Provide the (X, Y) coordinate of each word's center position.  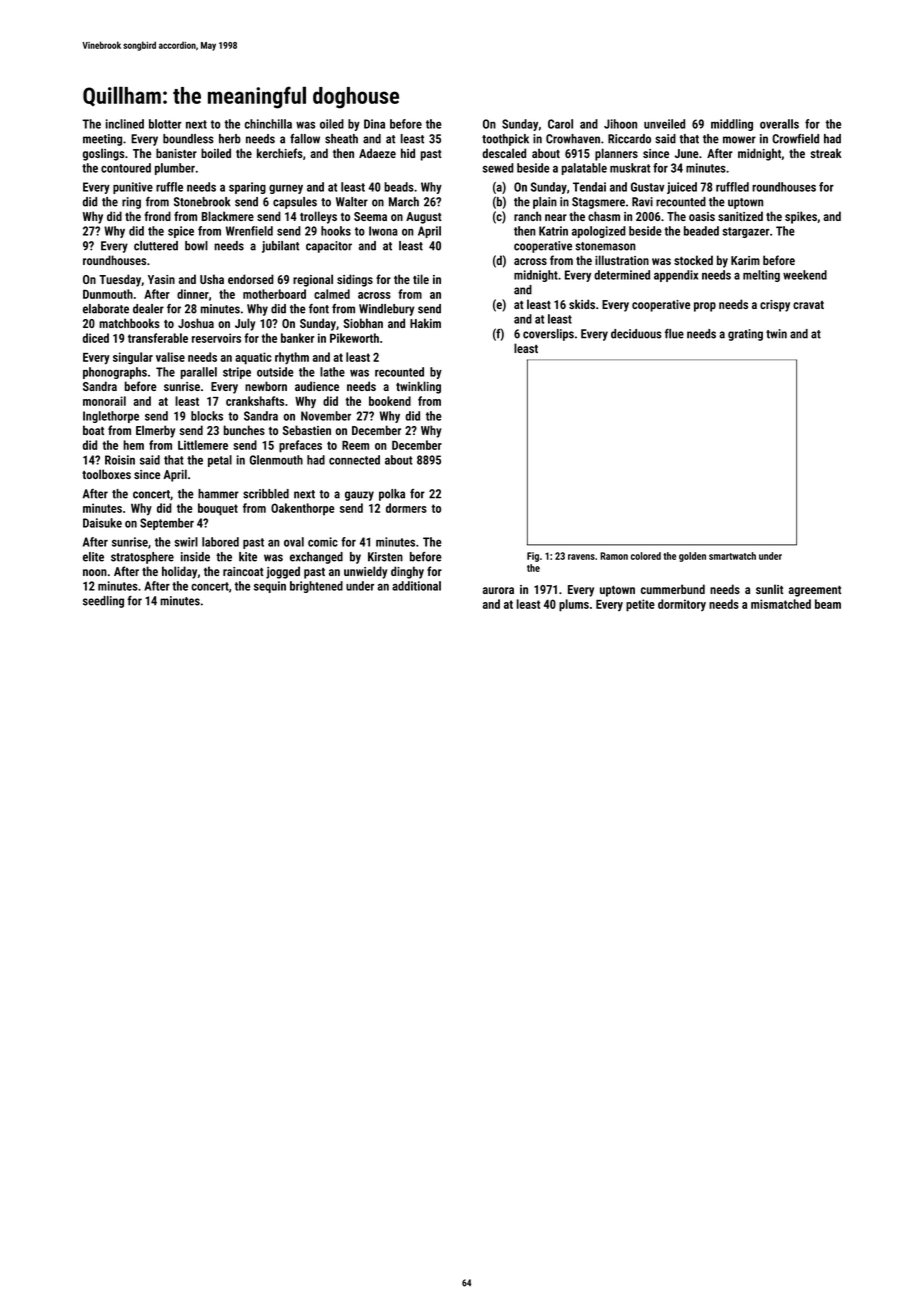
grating (745, 335)
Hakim (425, 323)
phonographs (115, 373)
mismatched (781, 604)
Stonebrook (202, 202)
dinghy (407, 572)
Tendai (589, 187)
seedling (103, 602)
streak (825, 153)
